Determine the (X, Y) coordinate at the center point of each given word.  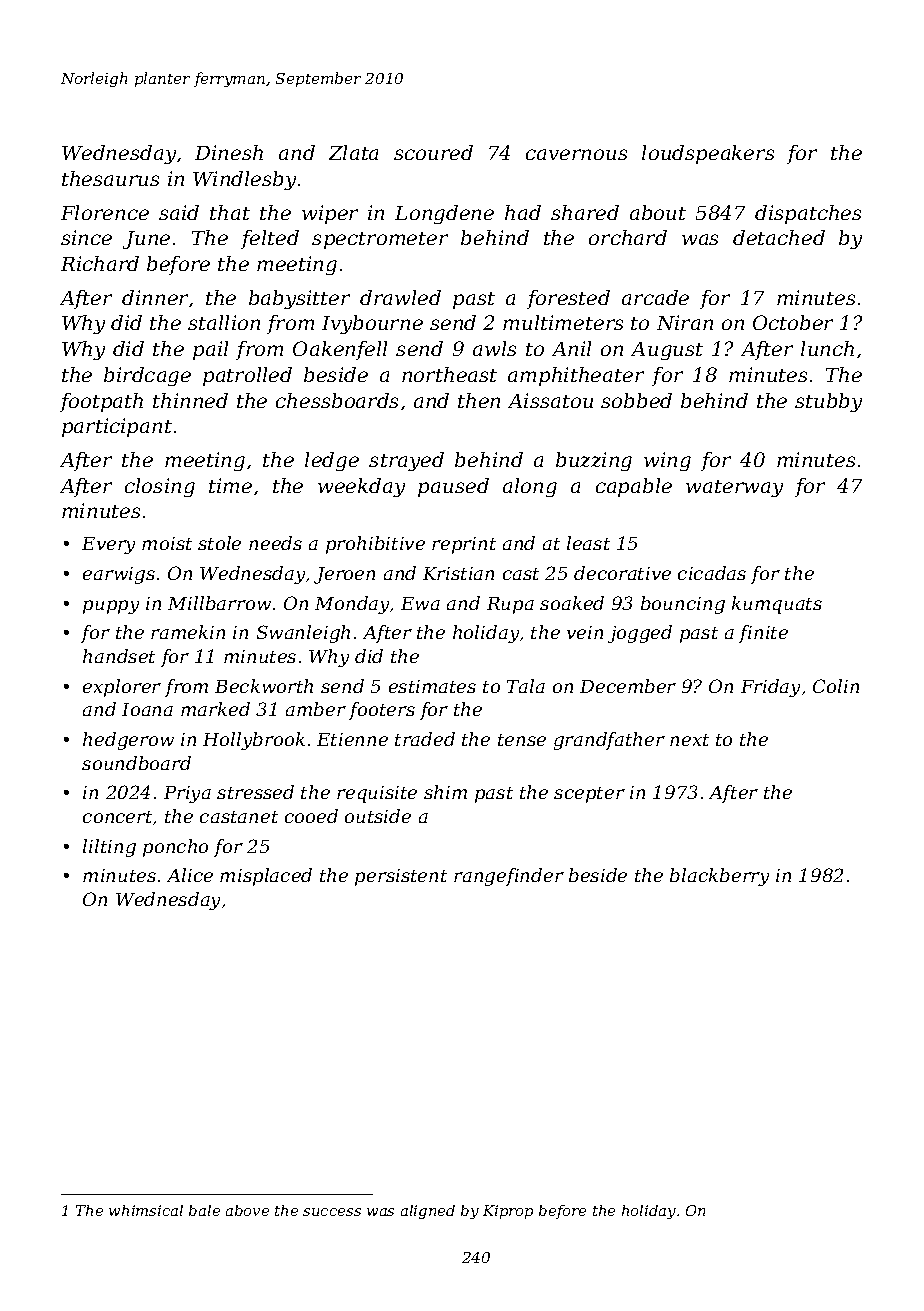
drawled (400, 297)
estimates (432, 686)
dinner (155, 297)
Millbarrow (219, 603)
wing (667, 461)
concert (117, 817)
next (689, 740)
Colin (836, 686)
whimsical (146, 1210)
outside (378, 816)
